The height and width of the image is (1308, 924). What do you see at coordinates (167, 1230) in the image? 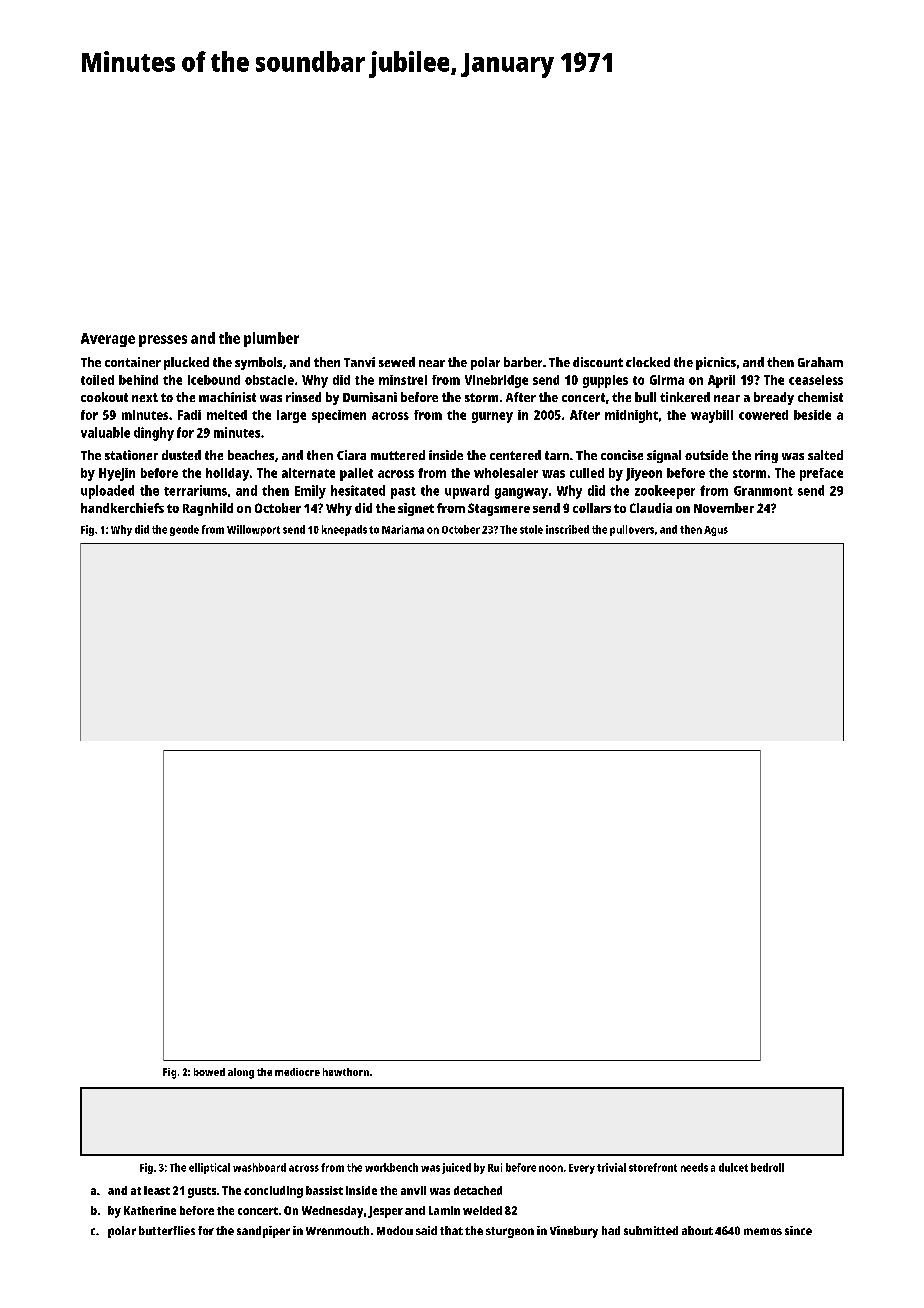
I see `butterflies` at bounding box center [167, 1230].
